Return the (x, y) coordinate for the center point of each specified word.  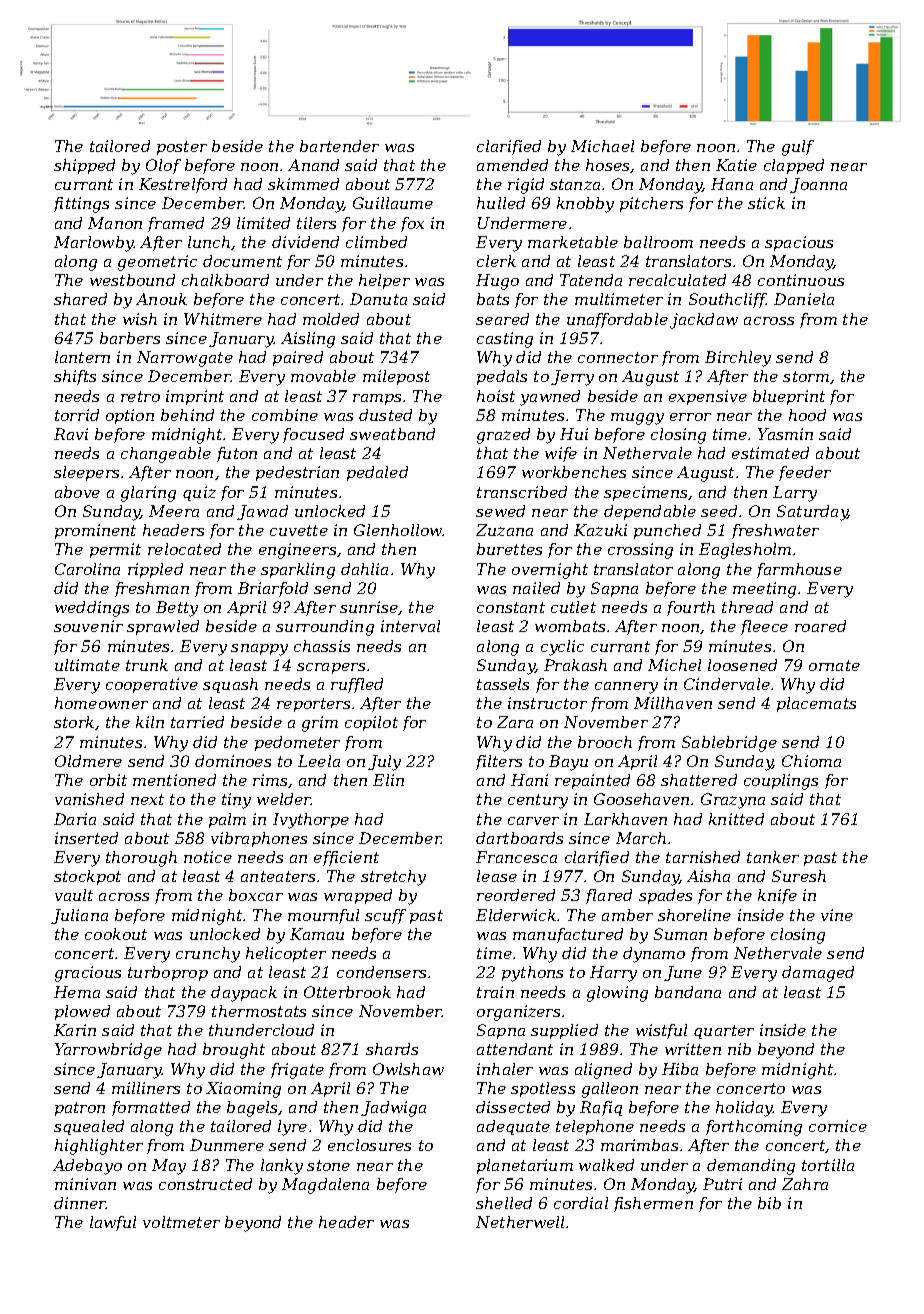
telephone (595, 1127)
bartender (339, 146)
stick (766, 203)
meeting (764, 590)
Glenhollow (398, 530)
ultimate (87, 665)
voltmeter (181, 1222)
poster (182, 148)
